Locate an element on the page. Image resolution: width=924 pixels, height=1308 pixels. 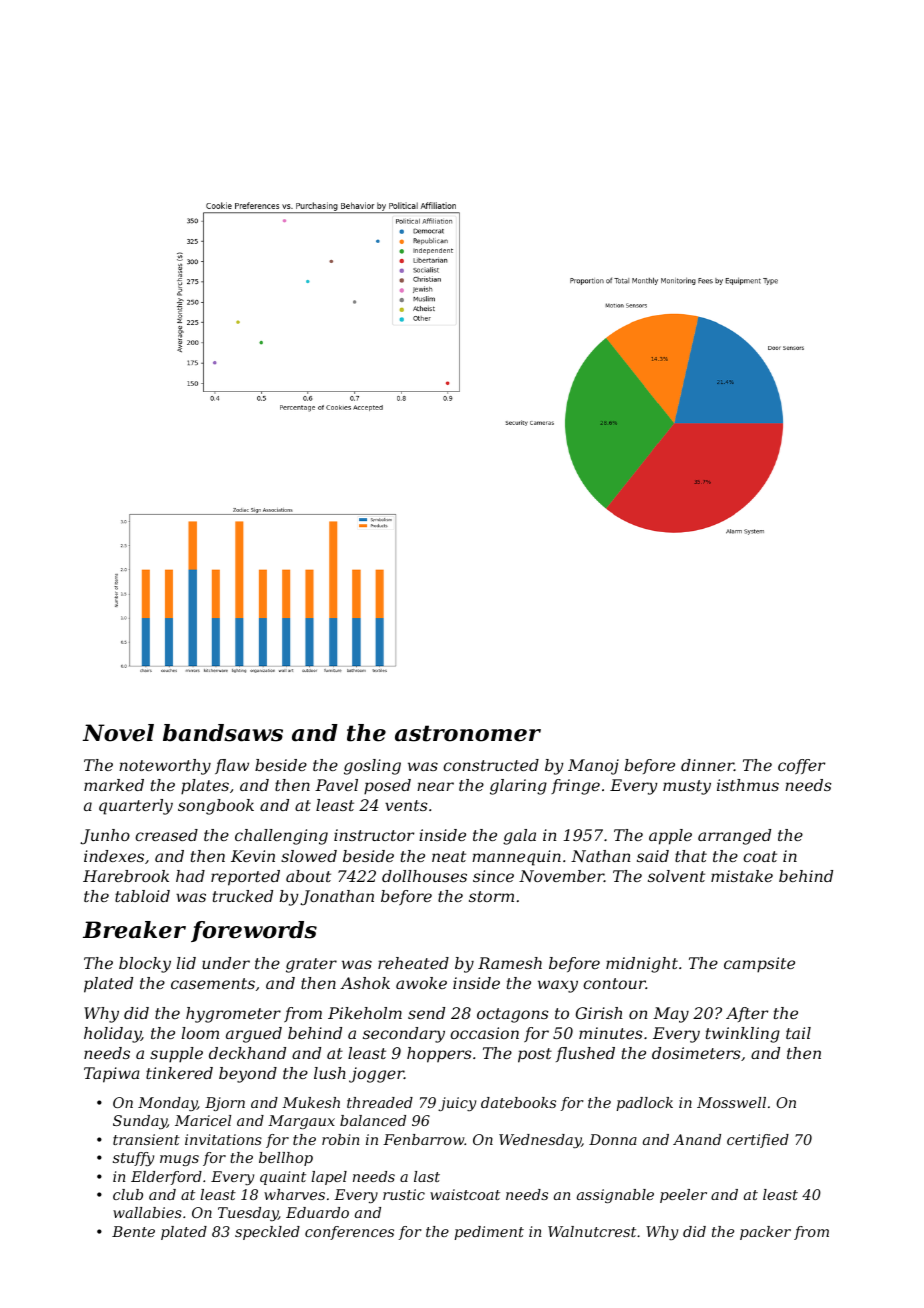
Breaker is located at coordinates (134, 930).
